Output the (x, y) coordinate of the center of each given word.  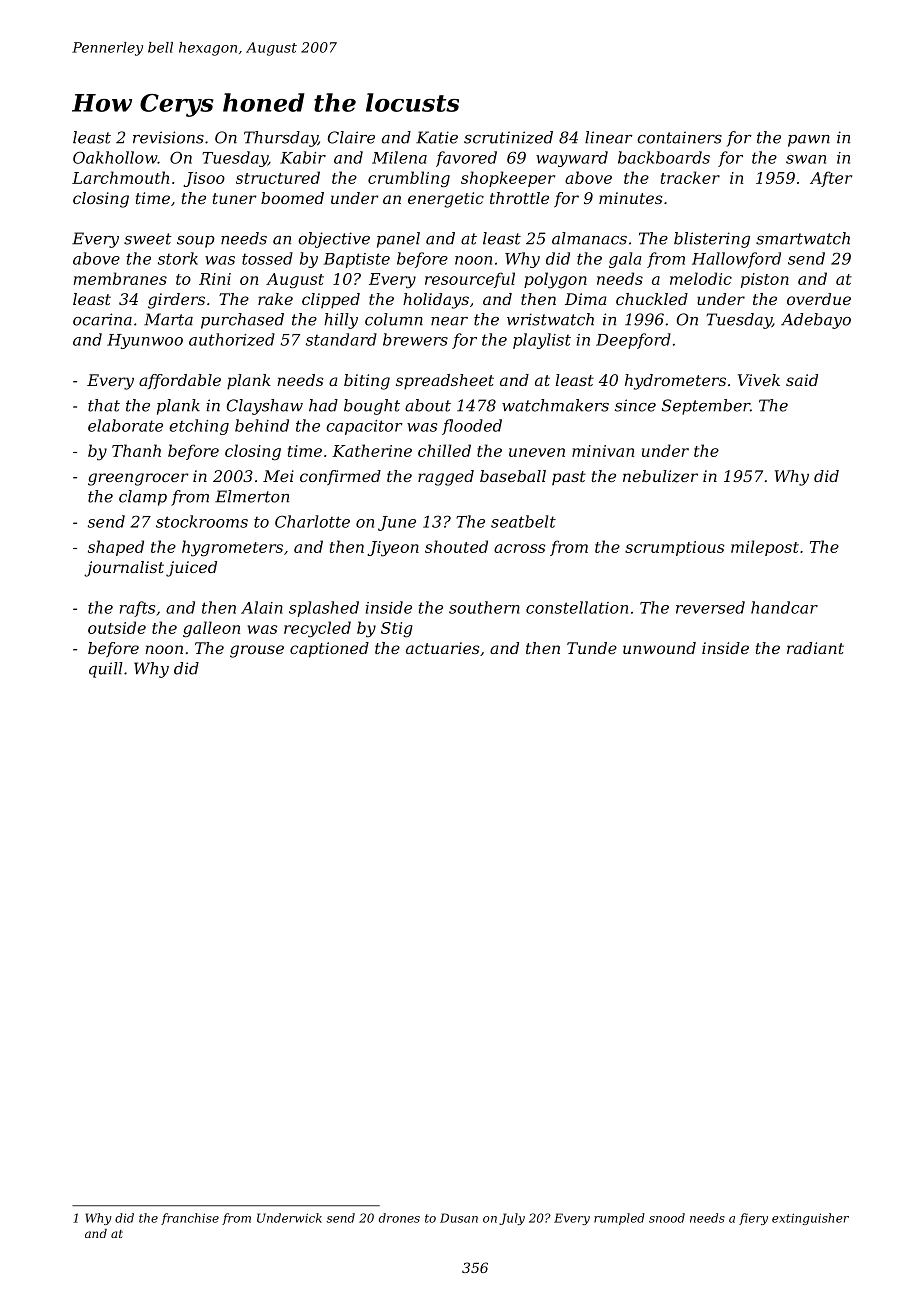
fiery (753, 1219)
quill (106, 670)
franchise (190, 1219)
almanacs (589, 238)
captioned (329, 650)
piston (765, 280)
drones (399, 1218)
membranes (120, 278)
